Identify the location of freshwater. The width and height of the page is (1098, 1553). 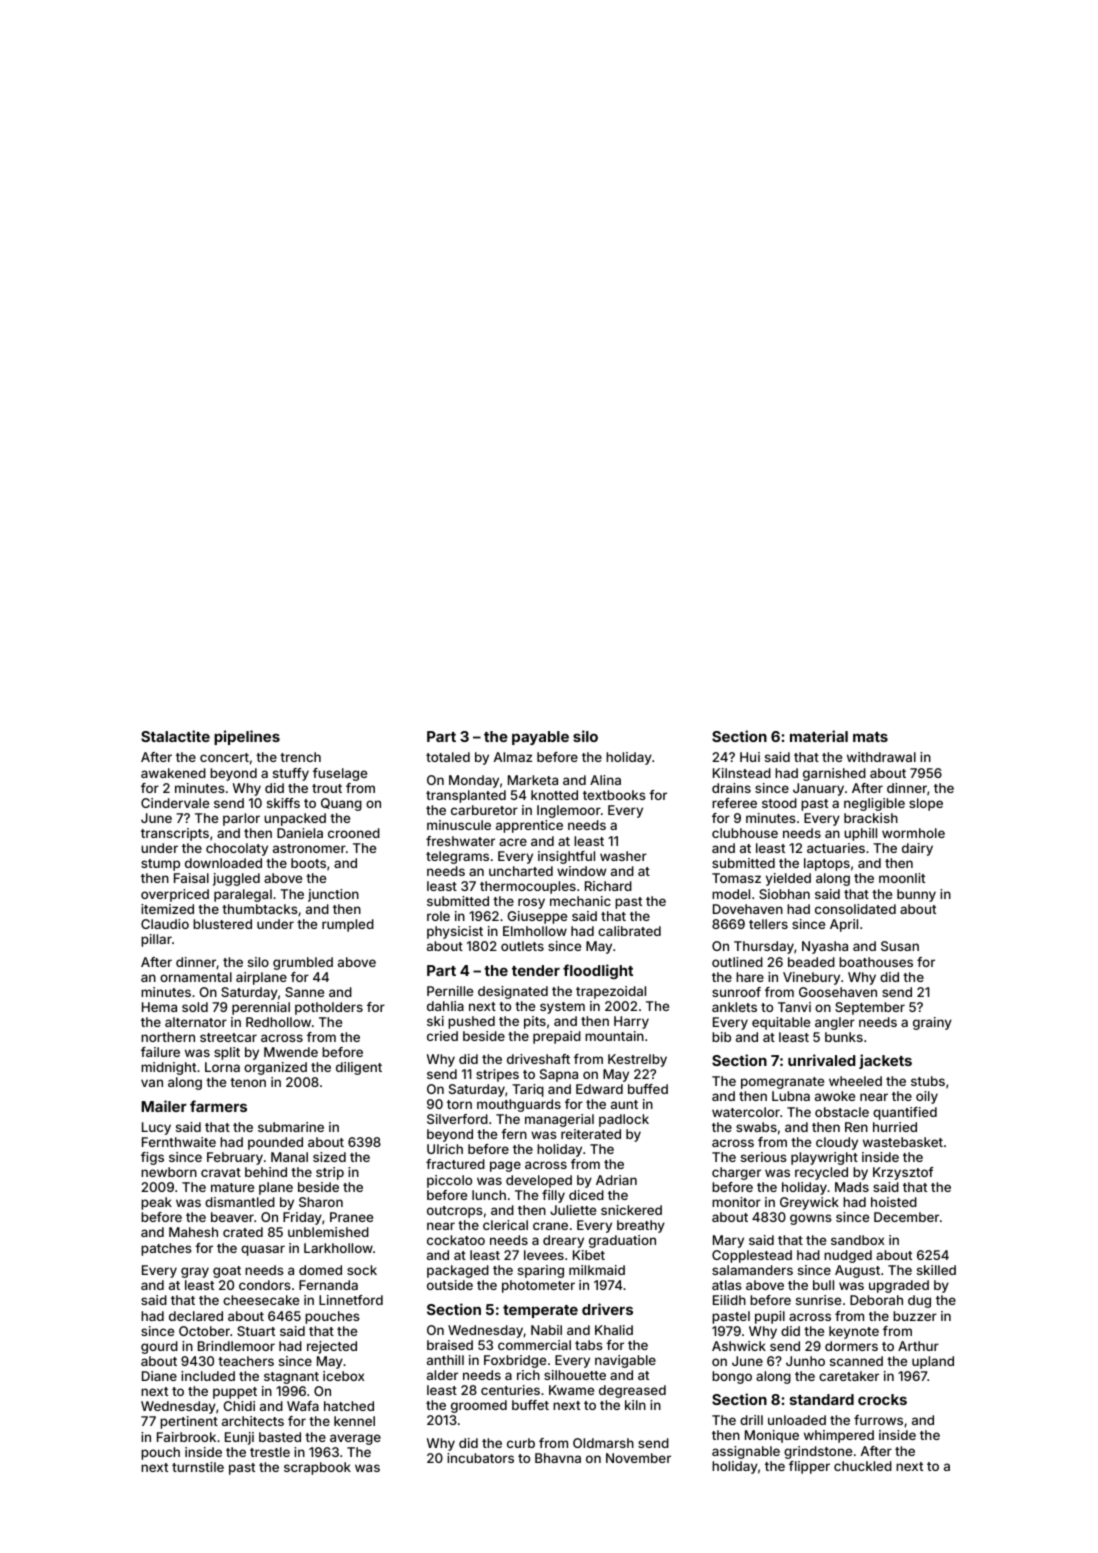
(460, 841).
